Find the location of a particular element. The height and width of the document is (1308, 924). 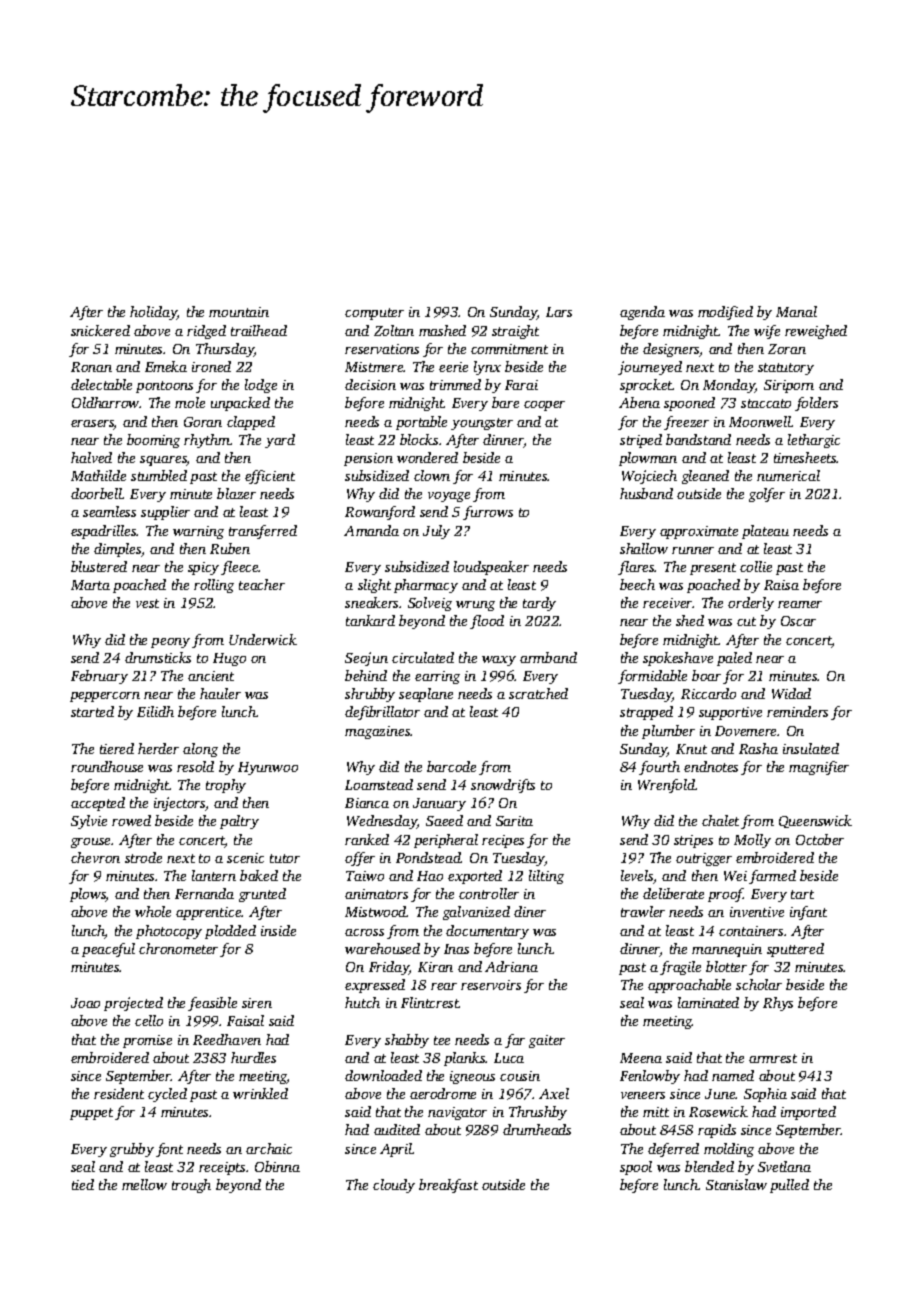

plodded is located at coordinates (230, 932).
